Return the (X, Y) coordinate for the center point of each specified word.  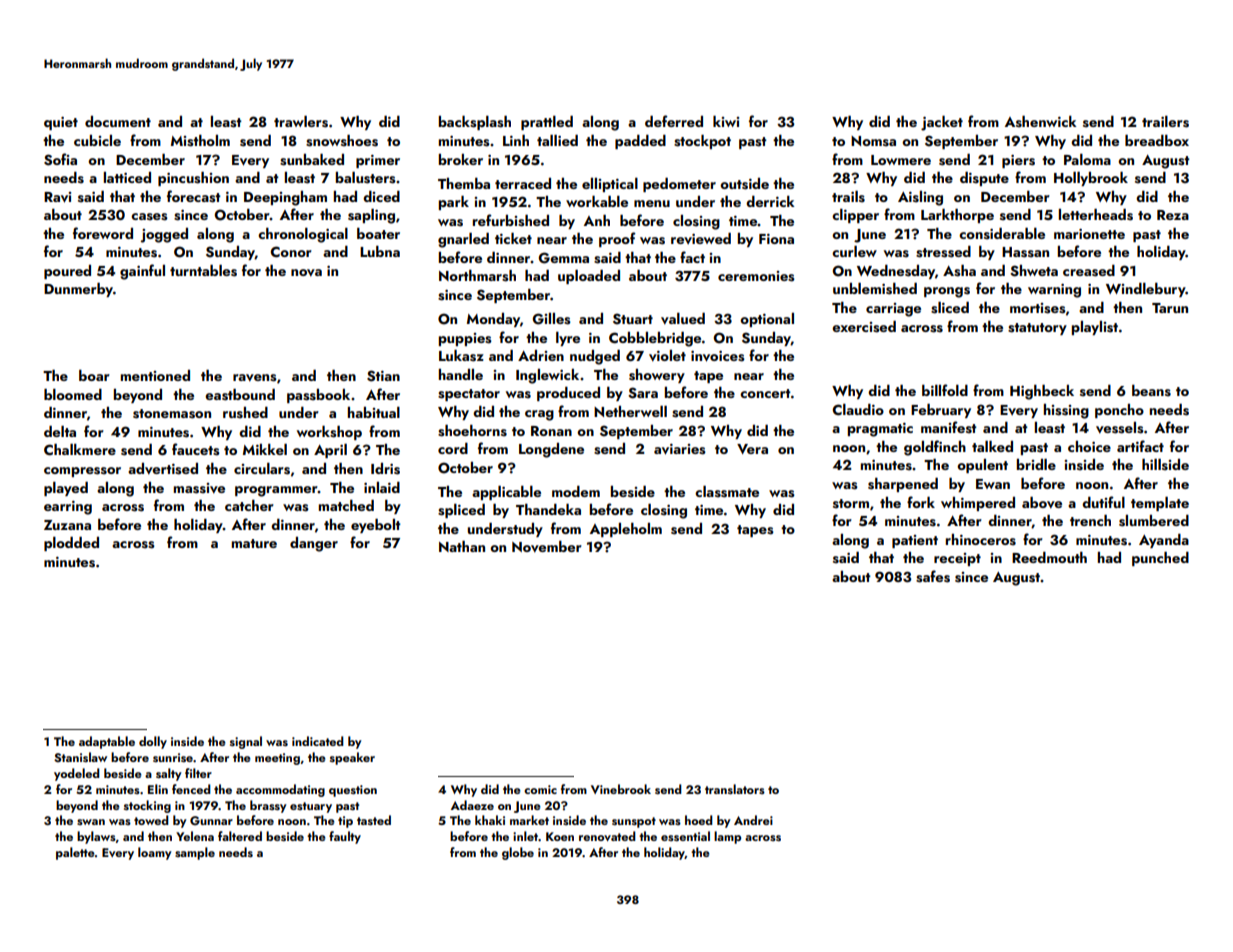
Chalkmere (80, 449)
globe (518, 853)
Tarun (1170, 308)
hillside (1165, 465)
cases (149, 217)
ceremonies (756, 276)
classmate (727, 492)
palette (75, 853)
